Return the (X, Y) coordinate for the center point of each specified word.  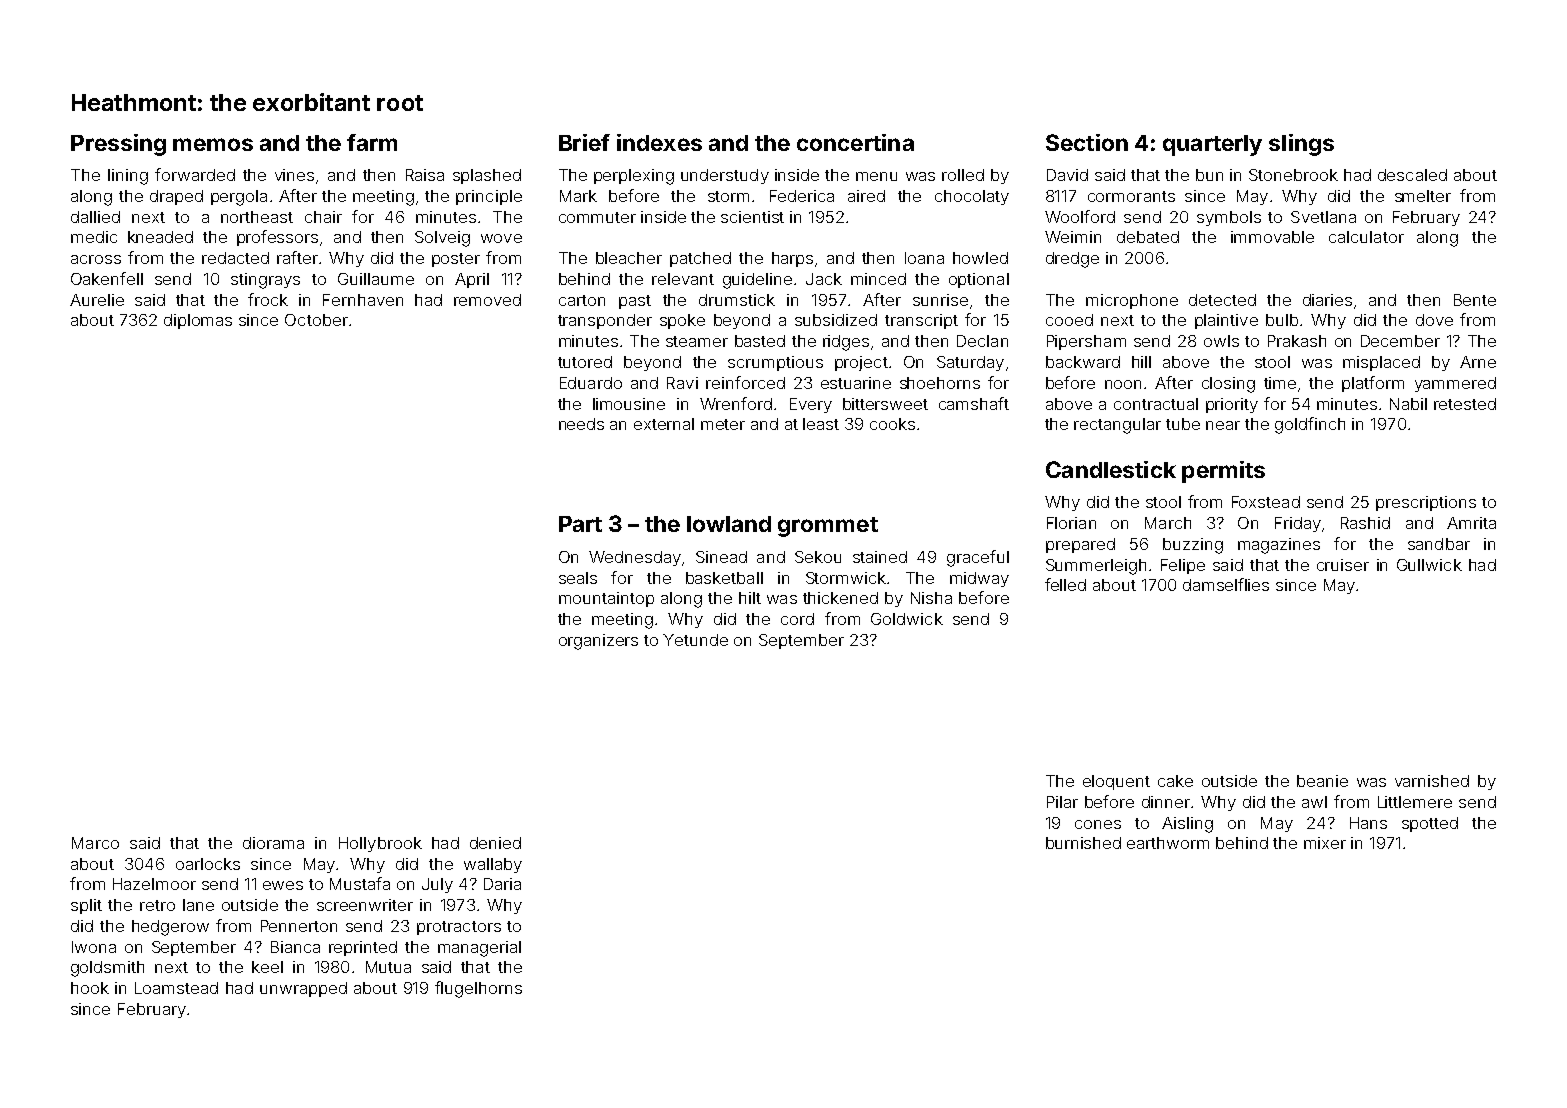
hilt (750, 598)
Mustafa (360, 883)
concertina (855, 142)
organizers (598, 642)
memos (213, 144)
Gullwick (1429, 565)
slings (1301, 145)
